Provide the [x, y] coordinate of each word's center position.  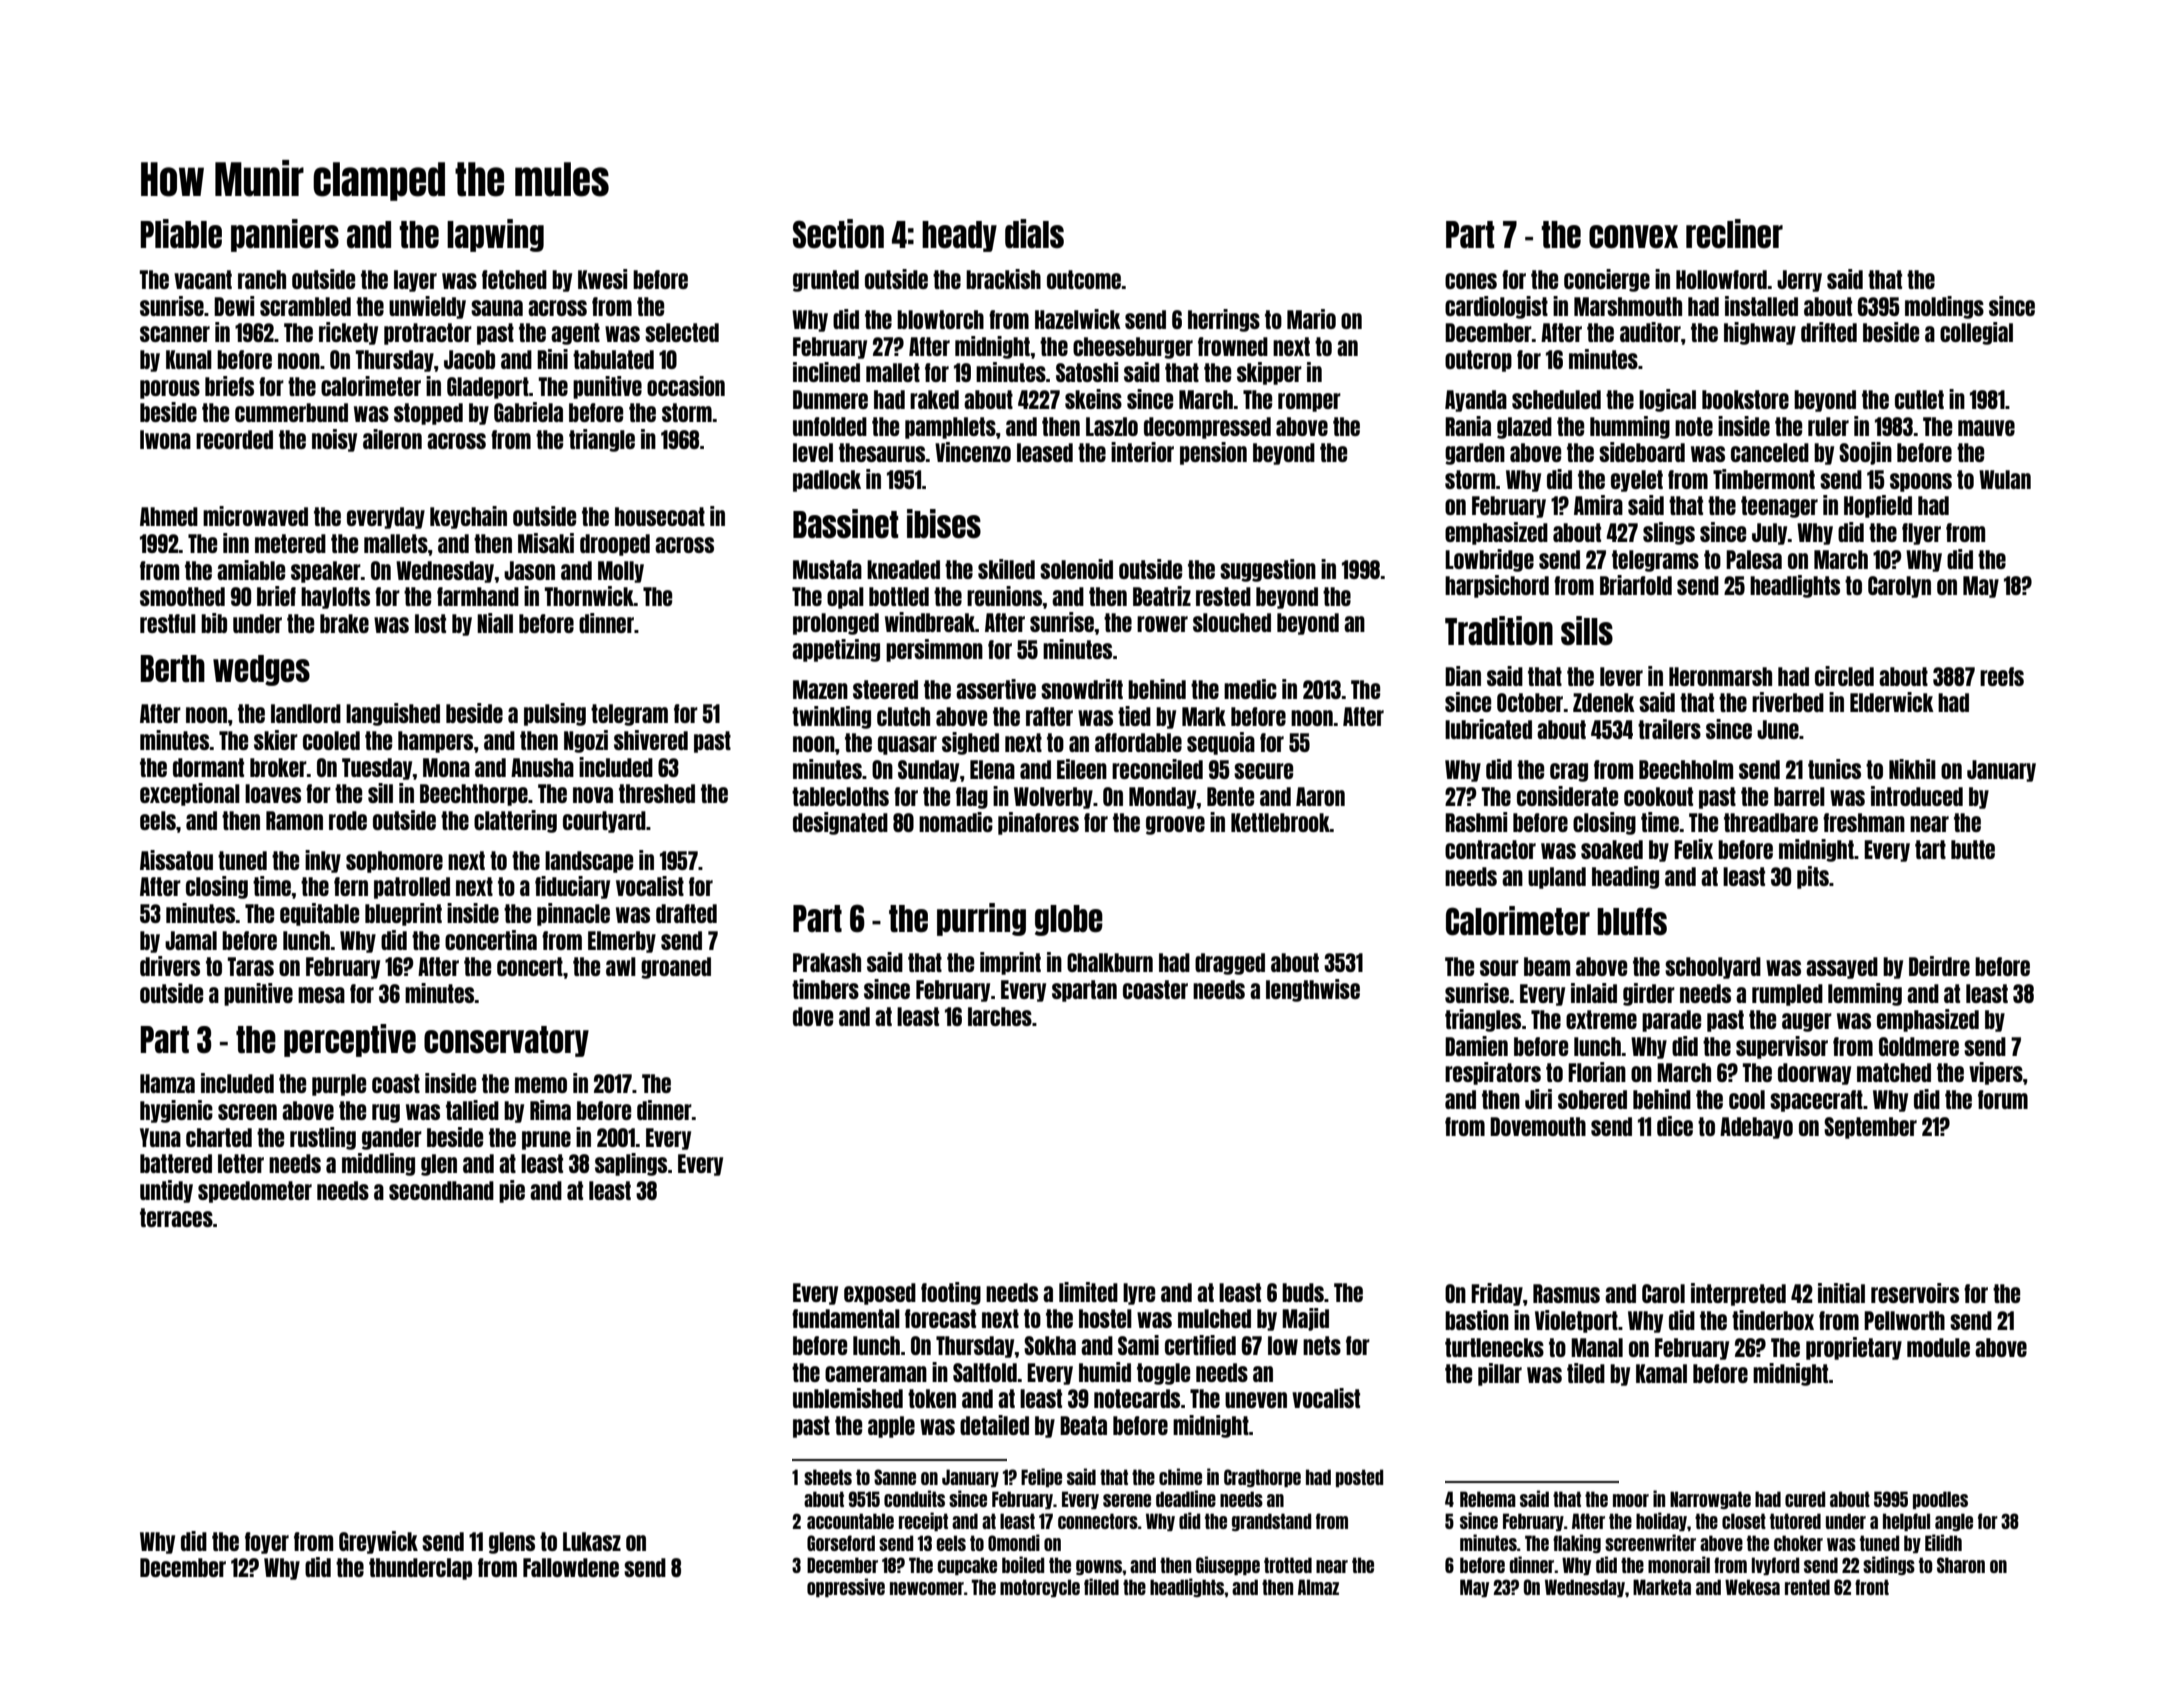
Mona [446, 767]
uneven [1256, 1400]
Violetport [1576, 1321]
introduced [1917, 796]
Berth [172, 668]
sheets [828, 1477]
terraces [176, 1217]
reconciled [1157, 769]
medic [1250, 689]
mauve [1986, 428]
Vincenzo [973, 452]
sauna [497, 308]
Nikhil [1912, 769]
